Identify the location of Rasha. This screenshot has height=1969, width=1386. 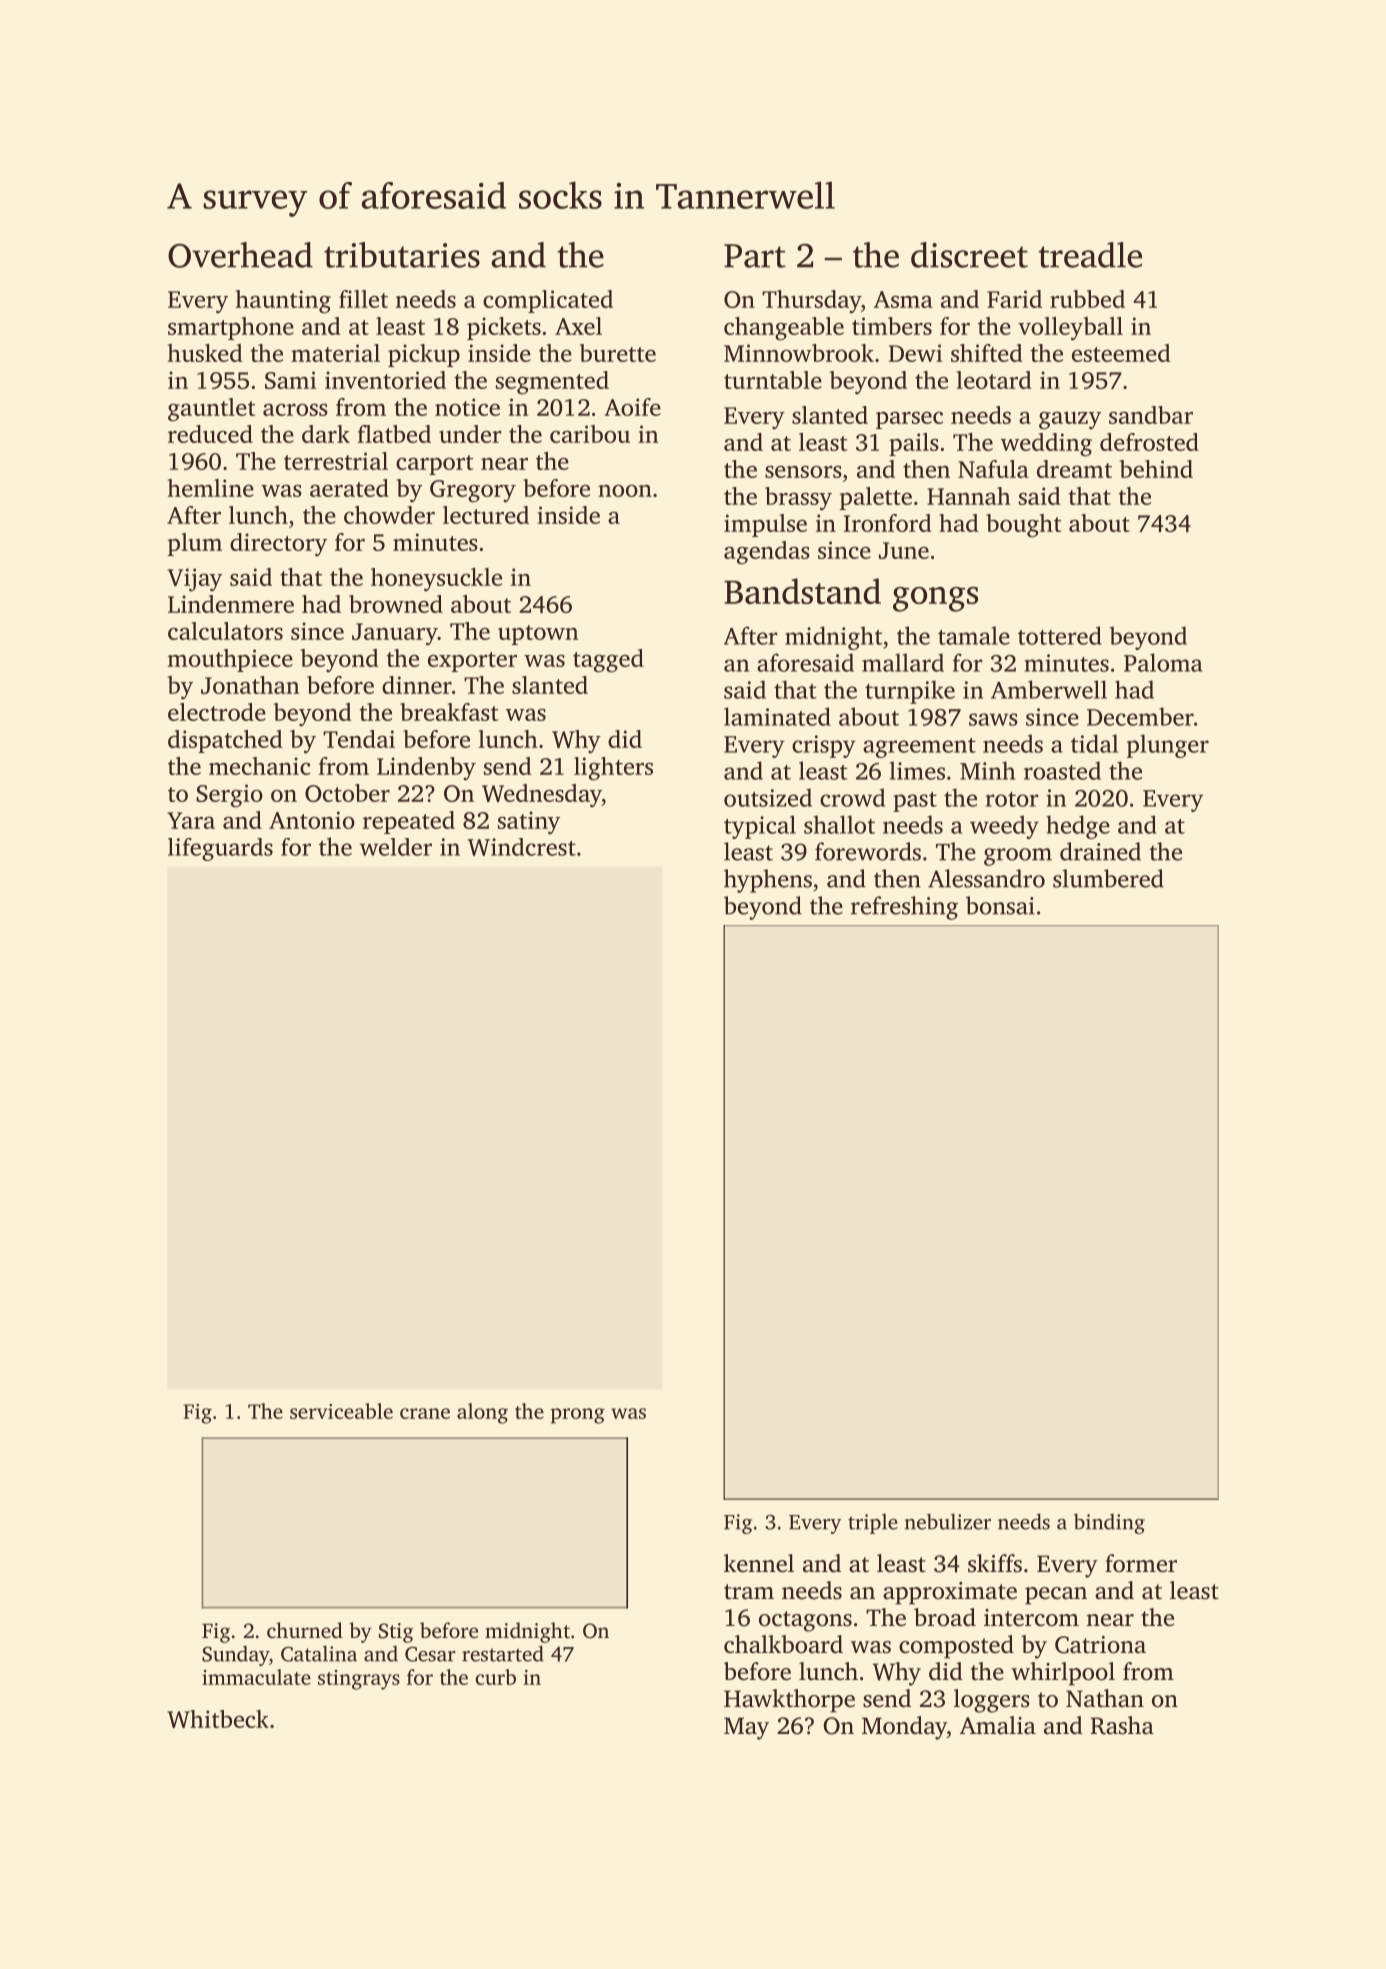
(1122, 1725).
